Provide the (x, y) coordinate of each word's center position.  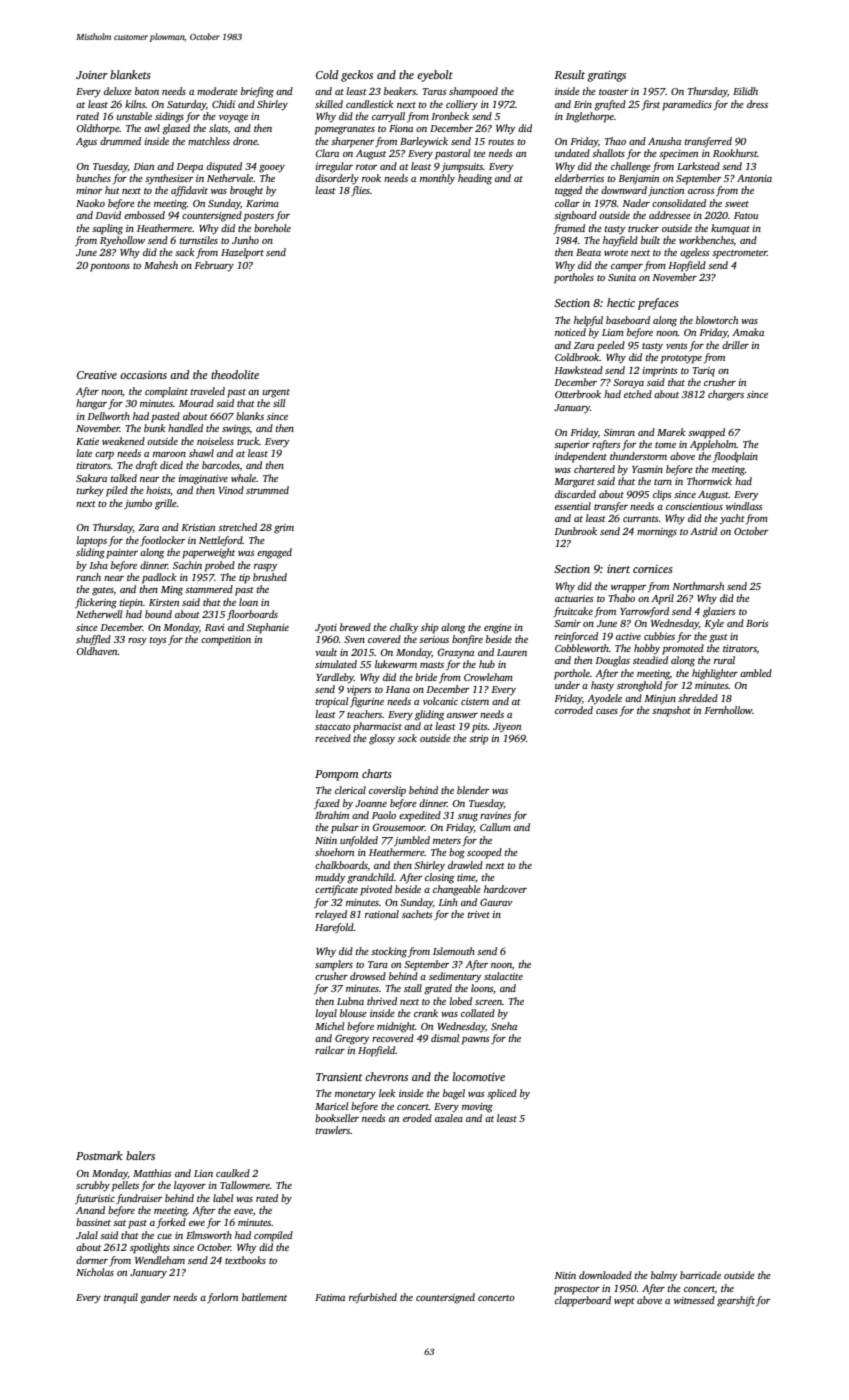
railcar (330, 1050)
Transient (339, 1077)
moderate (217, 91)
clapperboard (583, 1301)
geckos (357, 76)
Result (569, 74)
